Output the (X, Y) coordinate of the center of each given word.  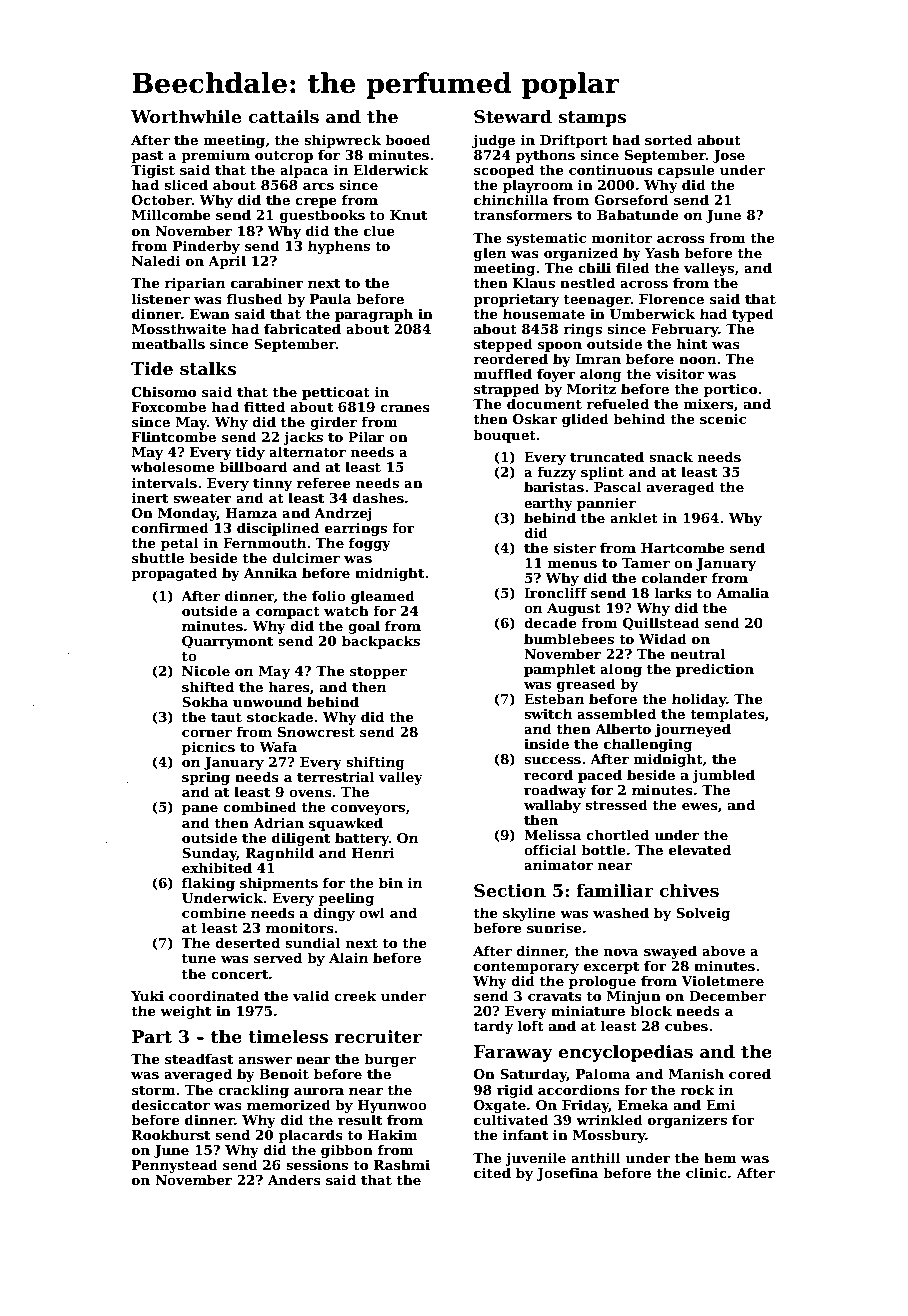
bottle (603, 849)
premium (215, 156)
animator (558, 865)
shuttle (158, 557)
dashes (378, 497)
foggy (370, 544)
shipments (279, 884)
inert (149, 498)
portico (730, 390)
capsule (686, 171)
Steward (513, 116)
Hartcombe (683, 547)
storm (154, 1090)
